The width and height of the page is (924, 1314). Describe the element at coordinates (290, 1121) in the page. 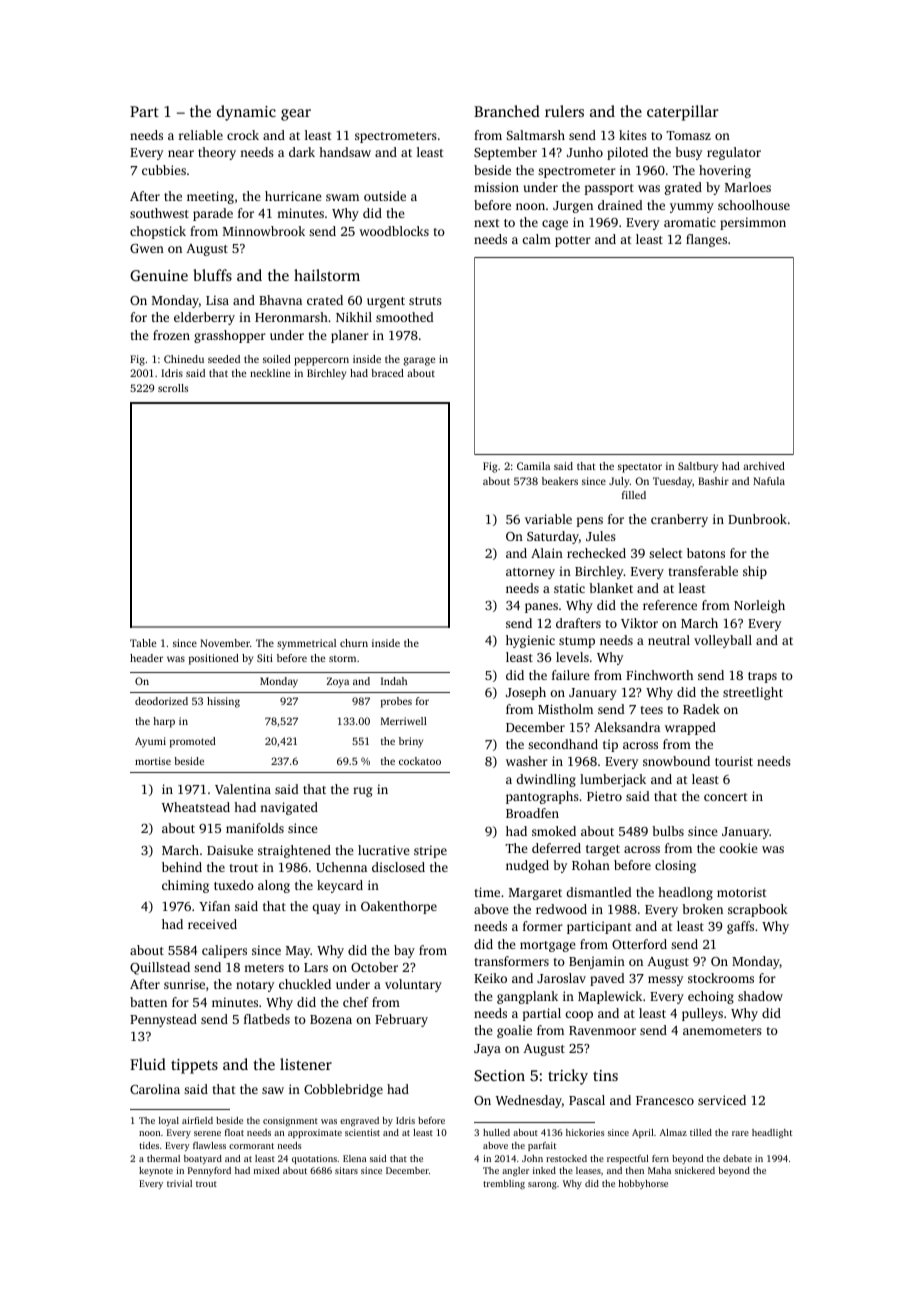

I see `consignment` at that location.
